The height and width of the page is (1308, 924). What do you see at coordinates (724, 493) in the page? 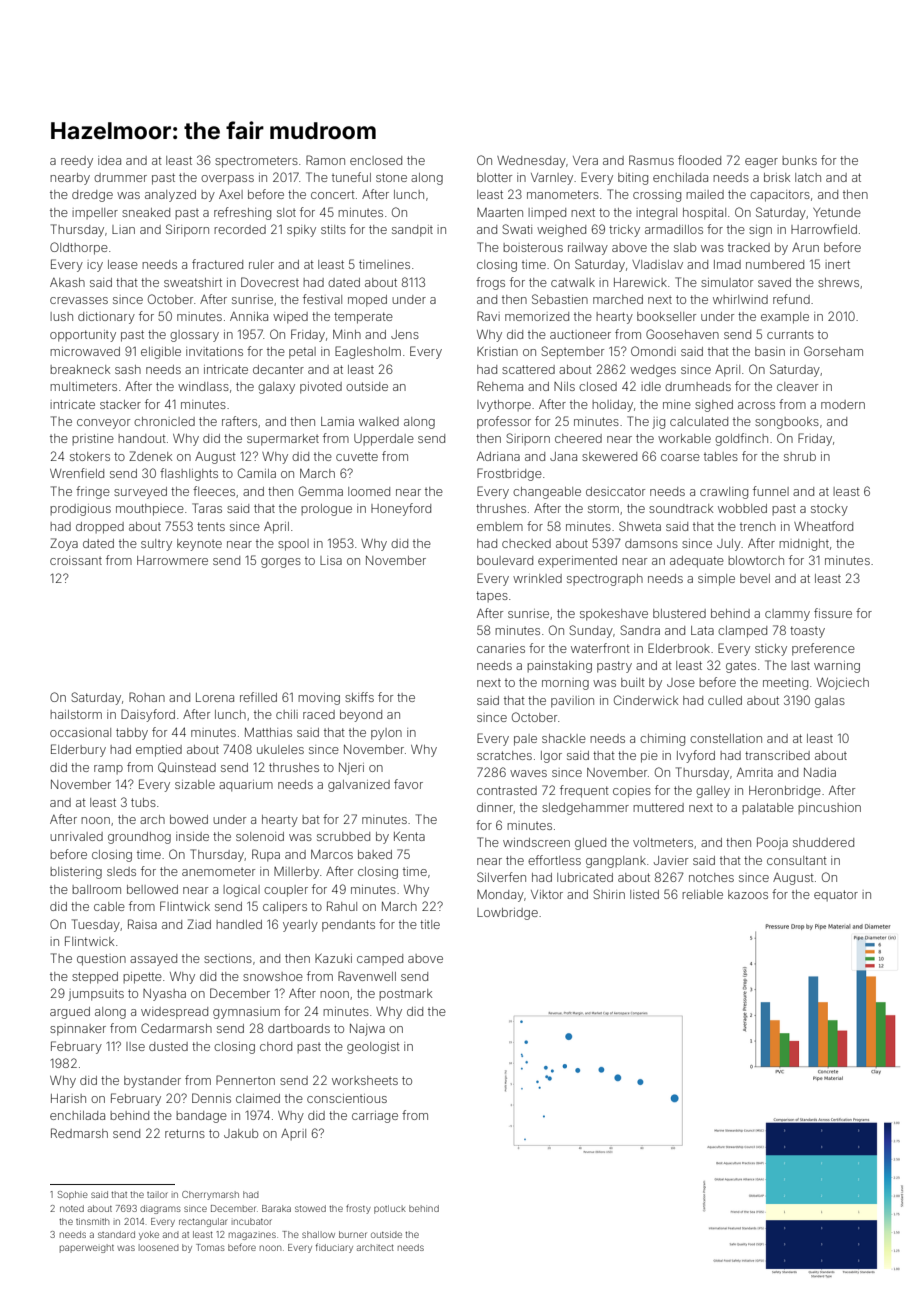
I see `crawling` at bounding box center [724, 493].
